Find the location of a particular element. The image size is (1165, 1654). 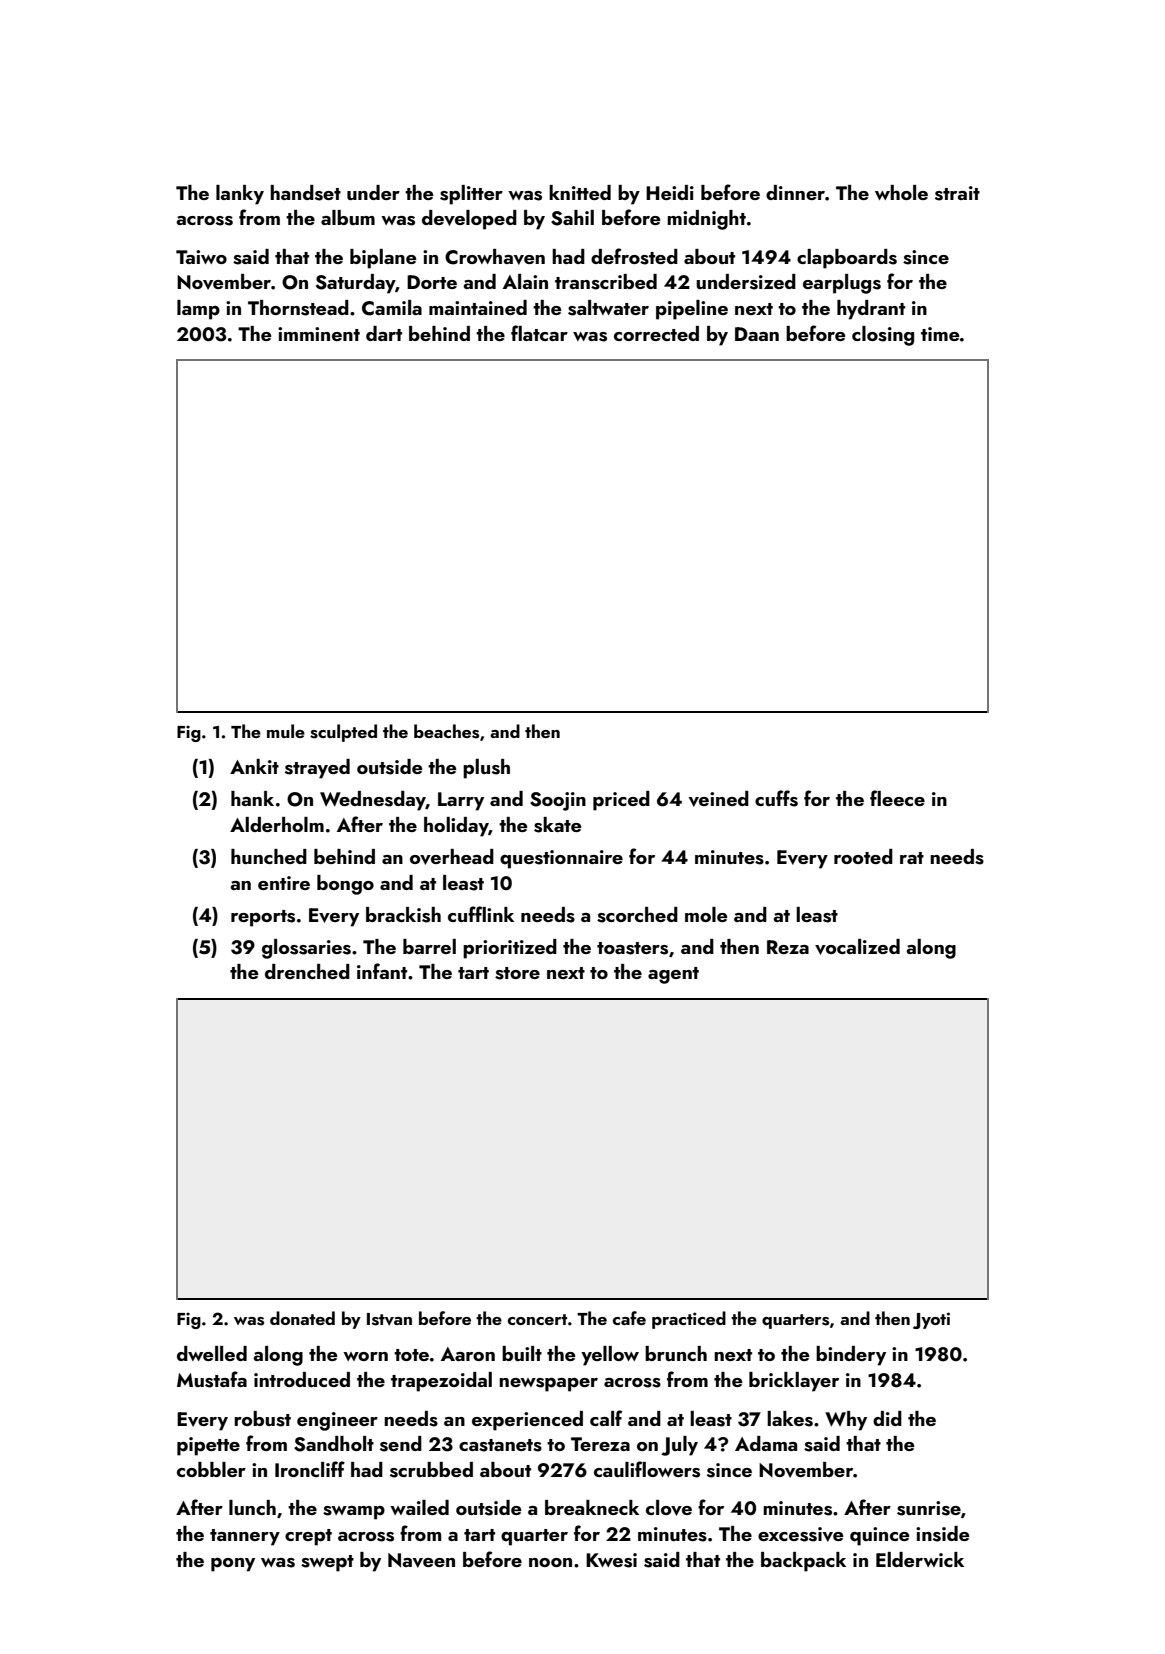

Alain is located at coordinates (525, 281).
